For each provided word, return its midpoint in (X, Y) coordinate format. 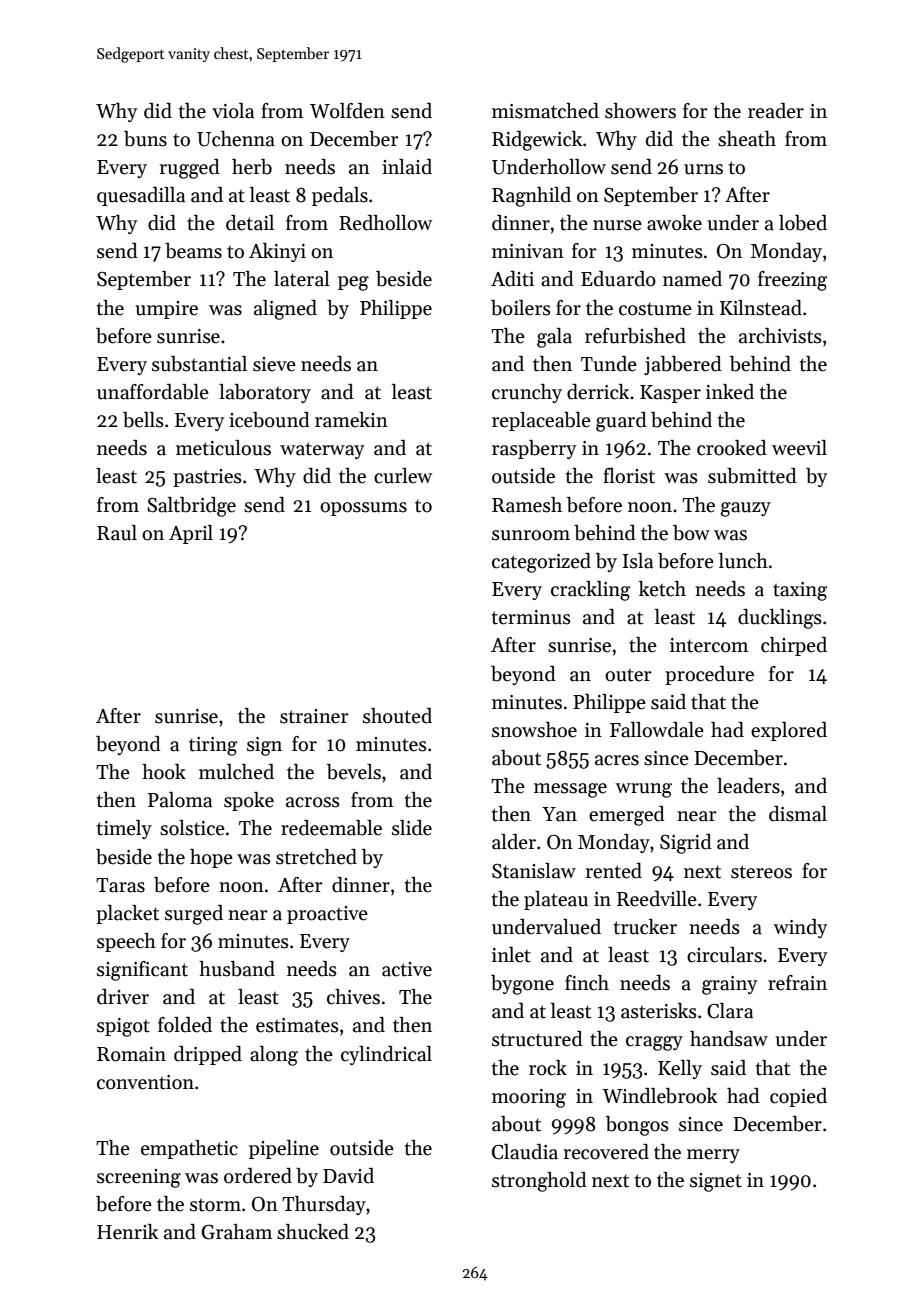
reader (776, 111)
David (348, 1176)
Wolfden (347, 111)
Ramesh (527, 505)
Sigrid (686, 844)
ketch (662, 589)
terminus (531, 617)
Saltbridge (191, 507)
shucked (313, 1232)
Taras (120, 885)
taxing (800, 591)
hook (164, 772)
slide (412, 828)
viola (233, 111)
